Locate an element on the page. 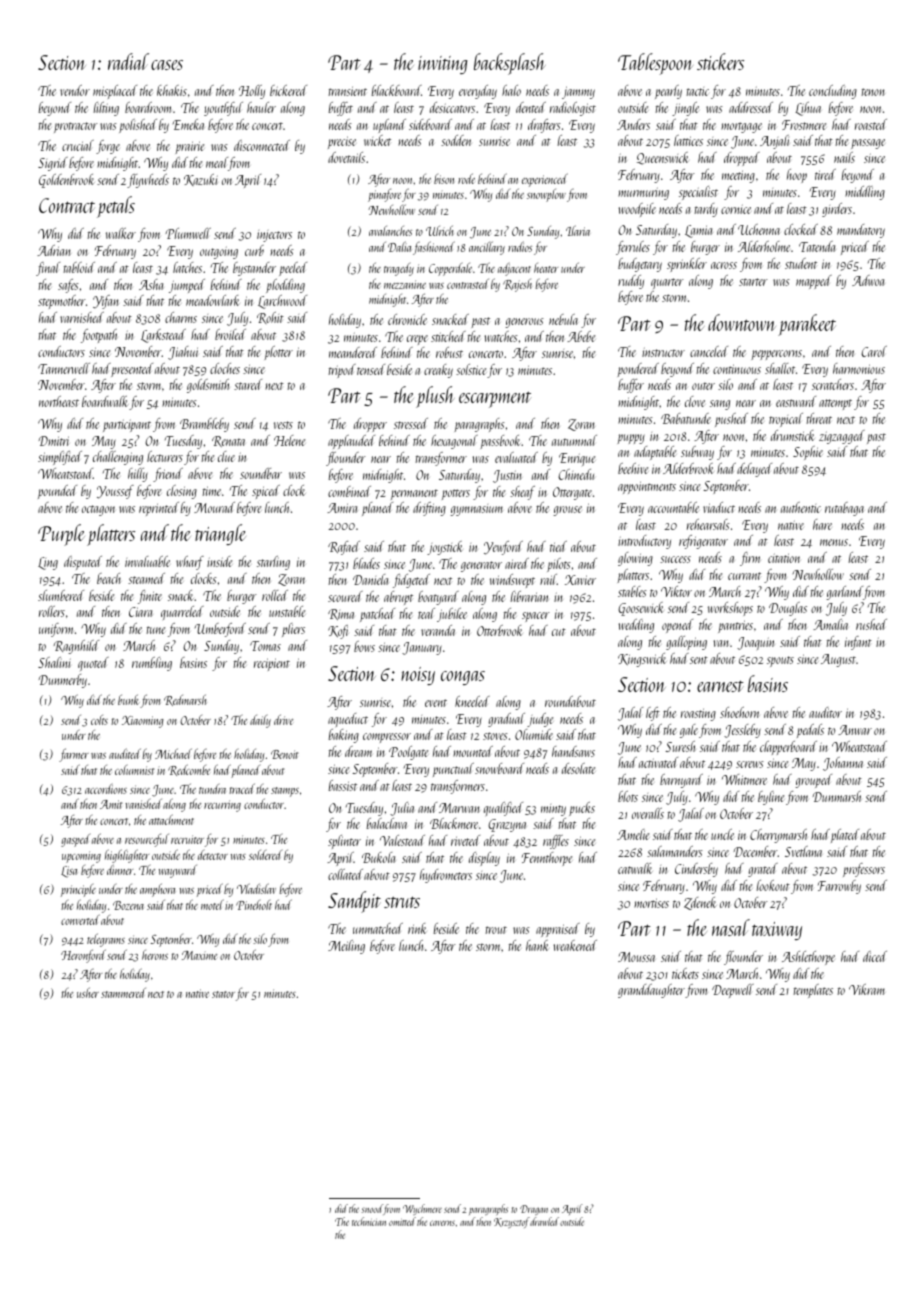 This image has width=924, height=1308. cut is located at coordinates (559, 632).
